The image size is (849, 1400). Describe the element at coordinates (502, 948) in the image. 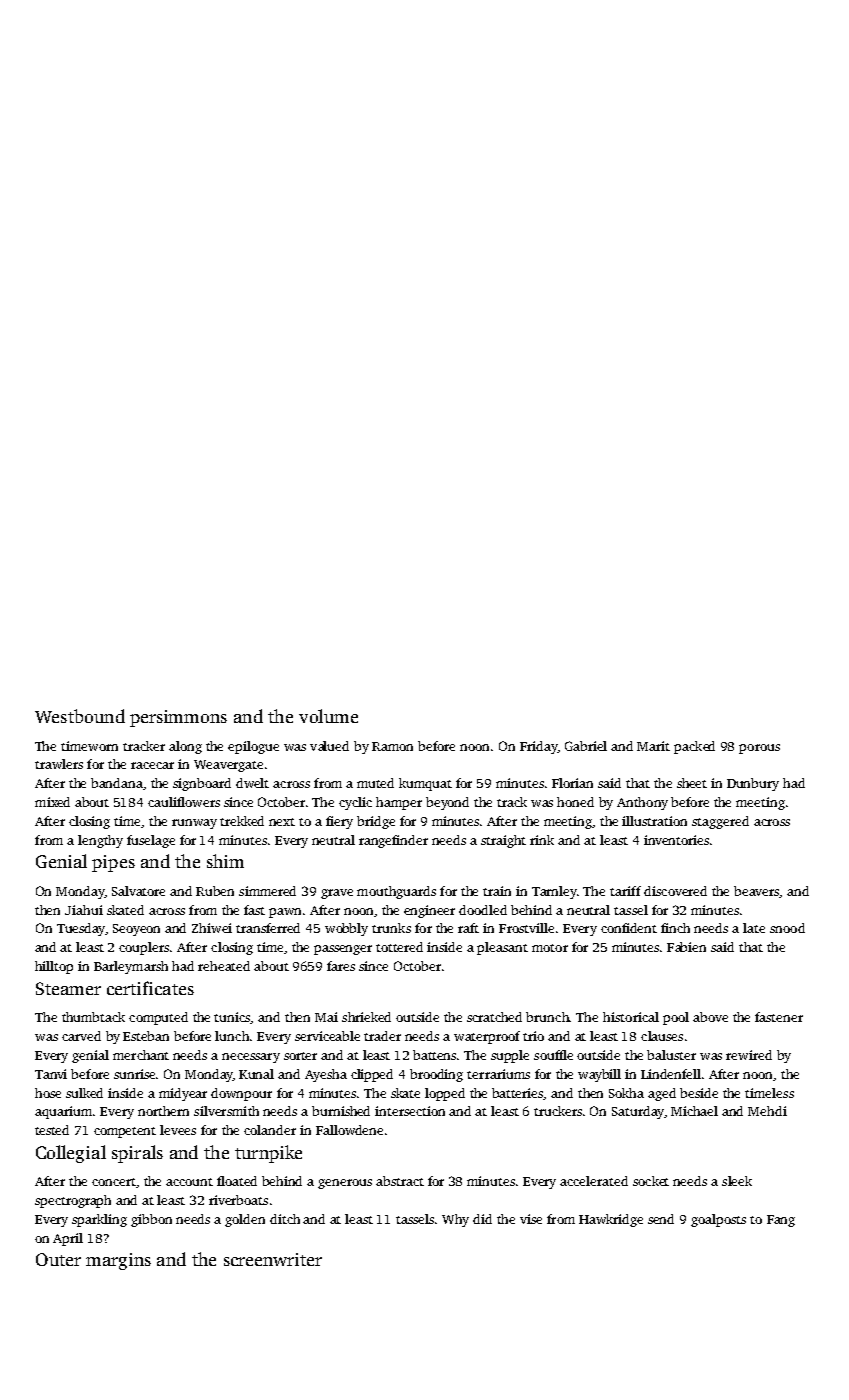

I see `pleasant` at that location.
